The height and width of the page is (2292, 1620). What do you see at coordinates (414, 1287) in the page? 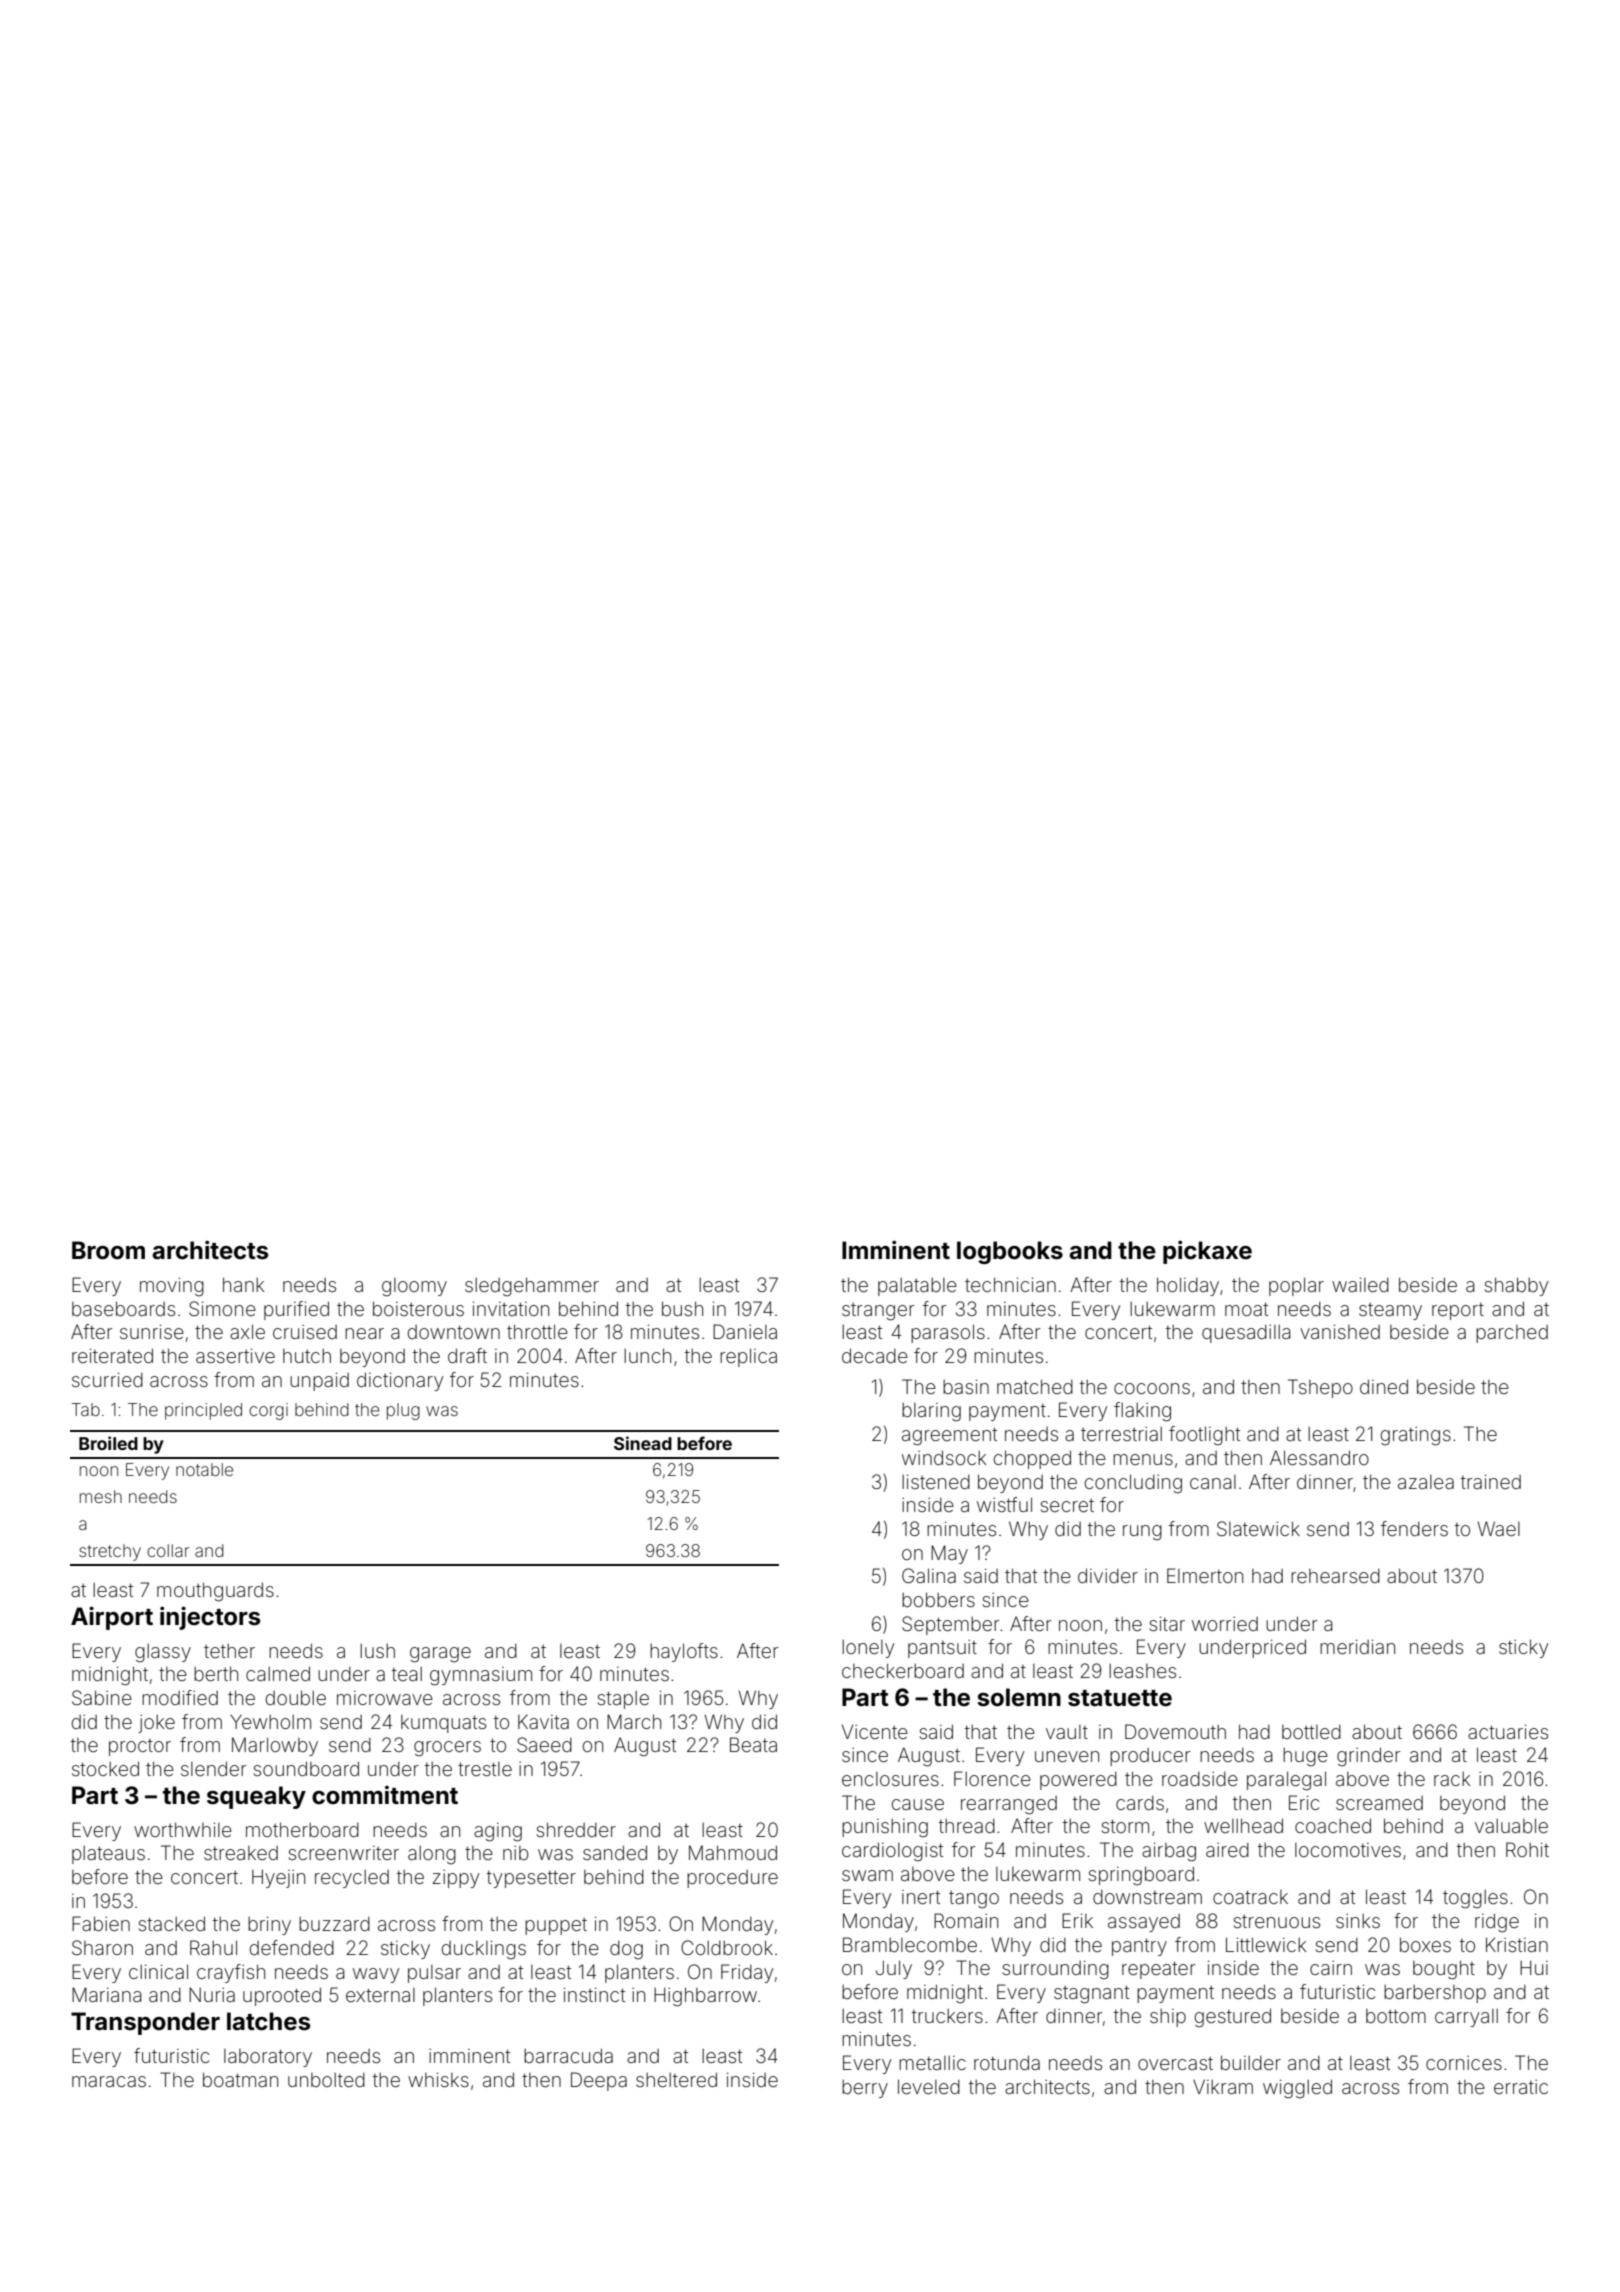
I see `gloomy` at bounding box center [414, 1287].
